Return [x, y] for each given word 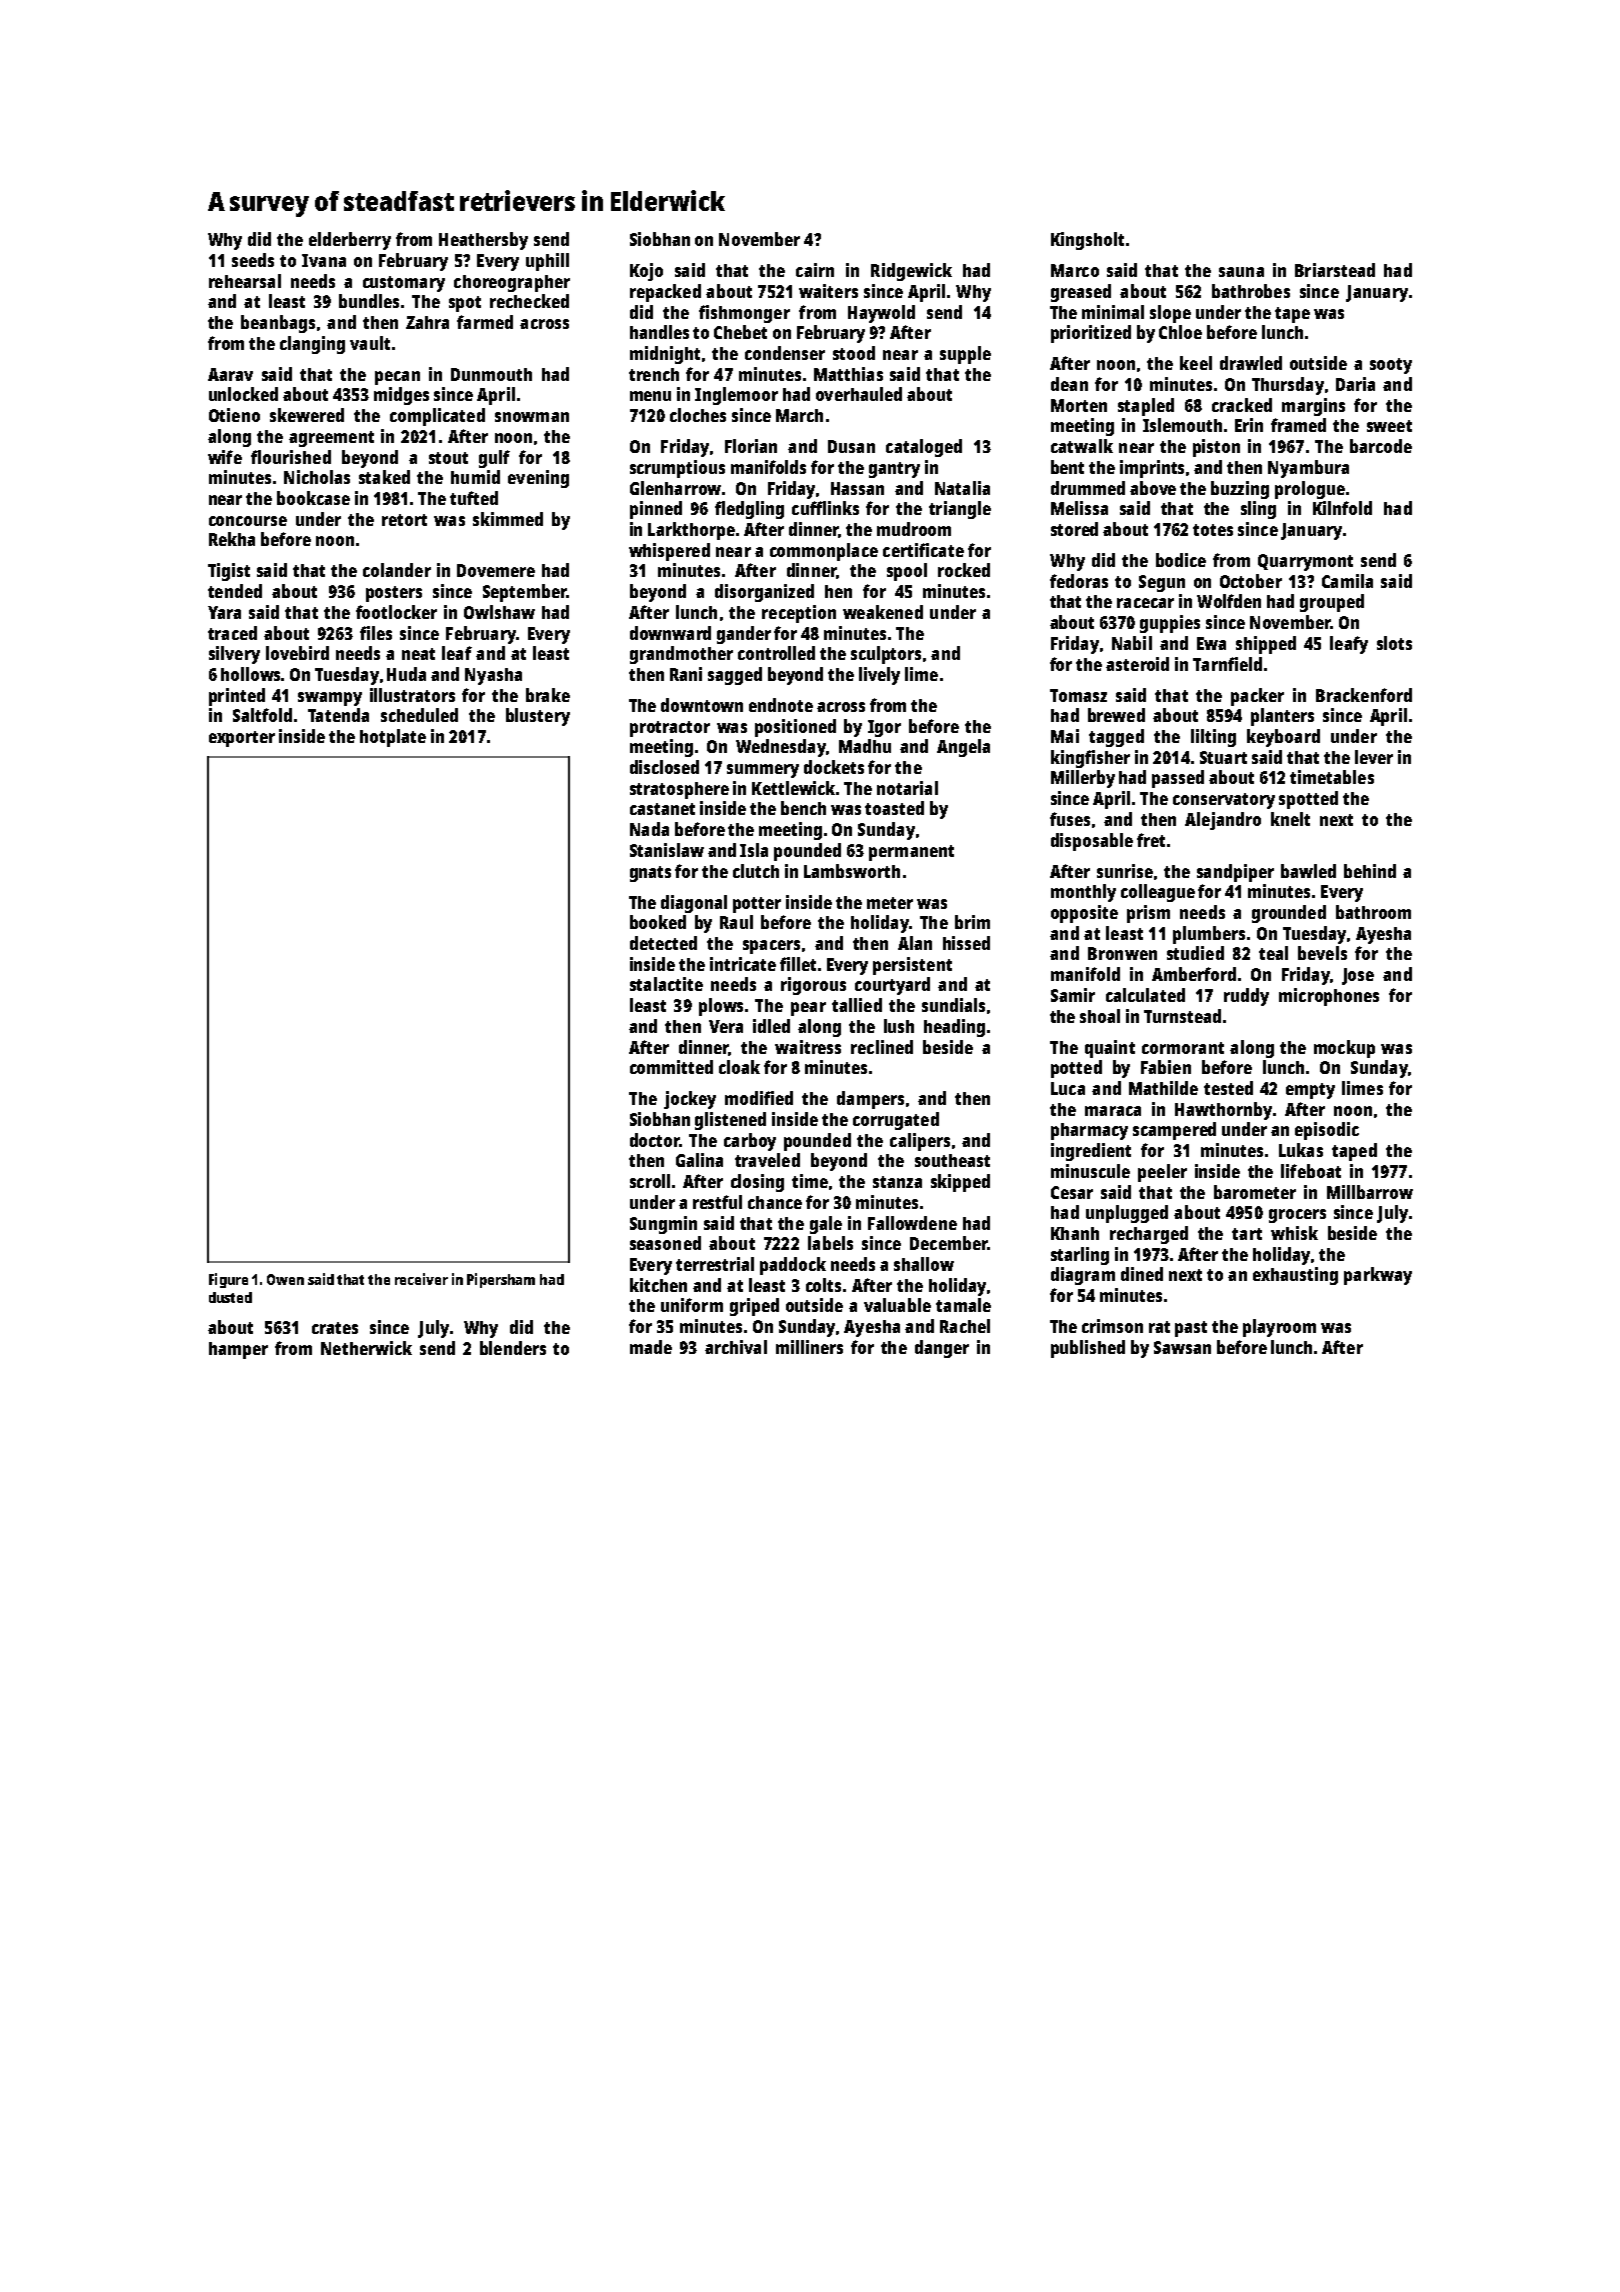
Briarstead [1335, 270]
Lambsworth [852, 871]
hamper [238, 1350]
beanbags [278, 324]
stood [854, 353]
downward [670, 633]
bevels [1322, 953]
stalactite [666, 984]
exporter [242, 739]
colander [397, 570]
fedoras [1079, 581]
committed [671, 1067]
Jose [1358, 976]
